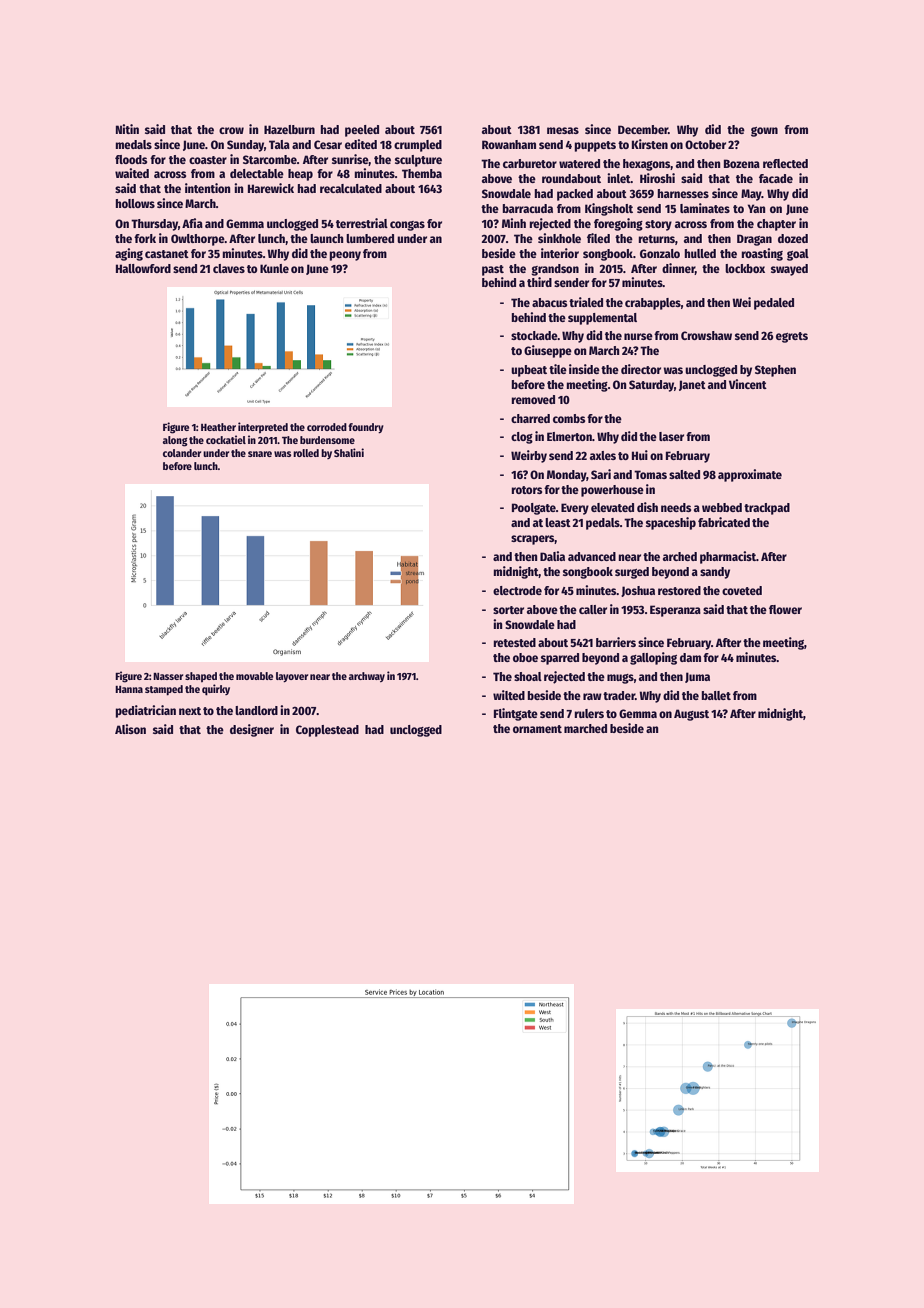 The height and width of the document is (1308, 924). Describe the element at coordinates (764, 132) in the document. I see `gown` at that location.
